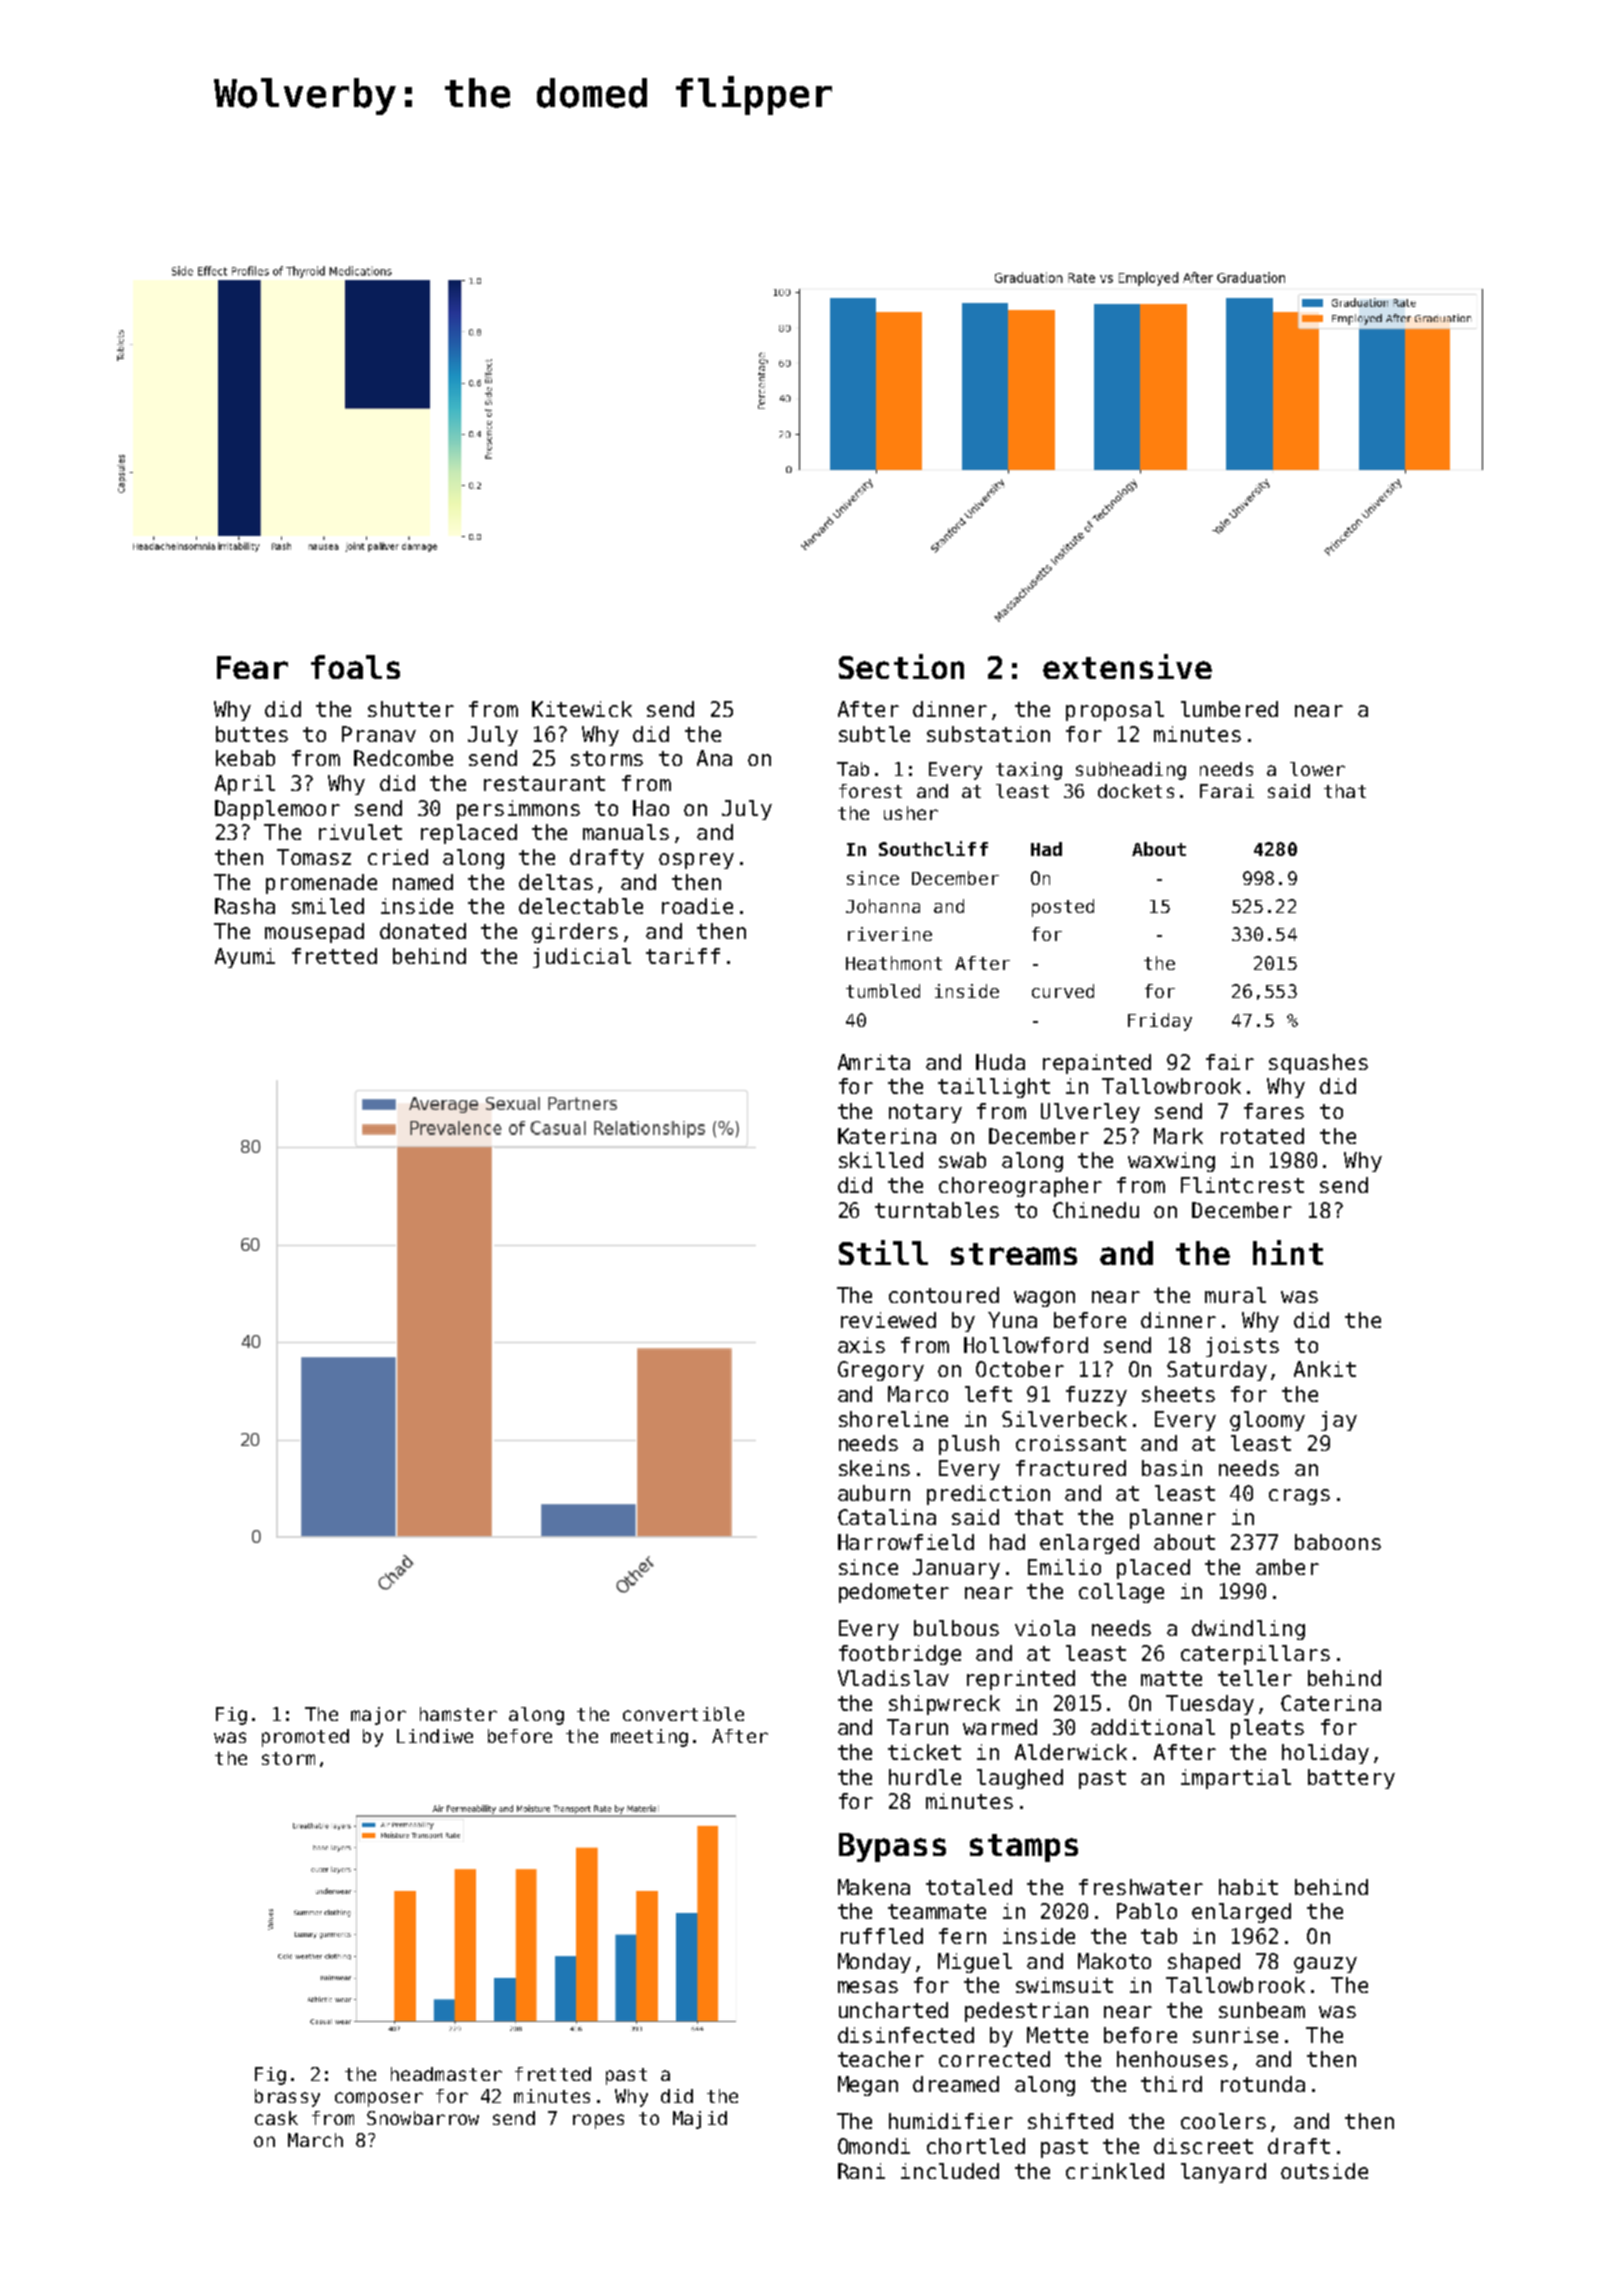 This page has width=1620, height=2292. I want to click on Section, so click(901, 666).
